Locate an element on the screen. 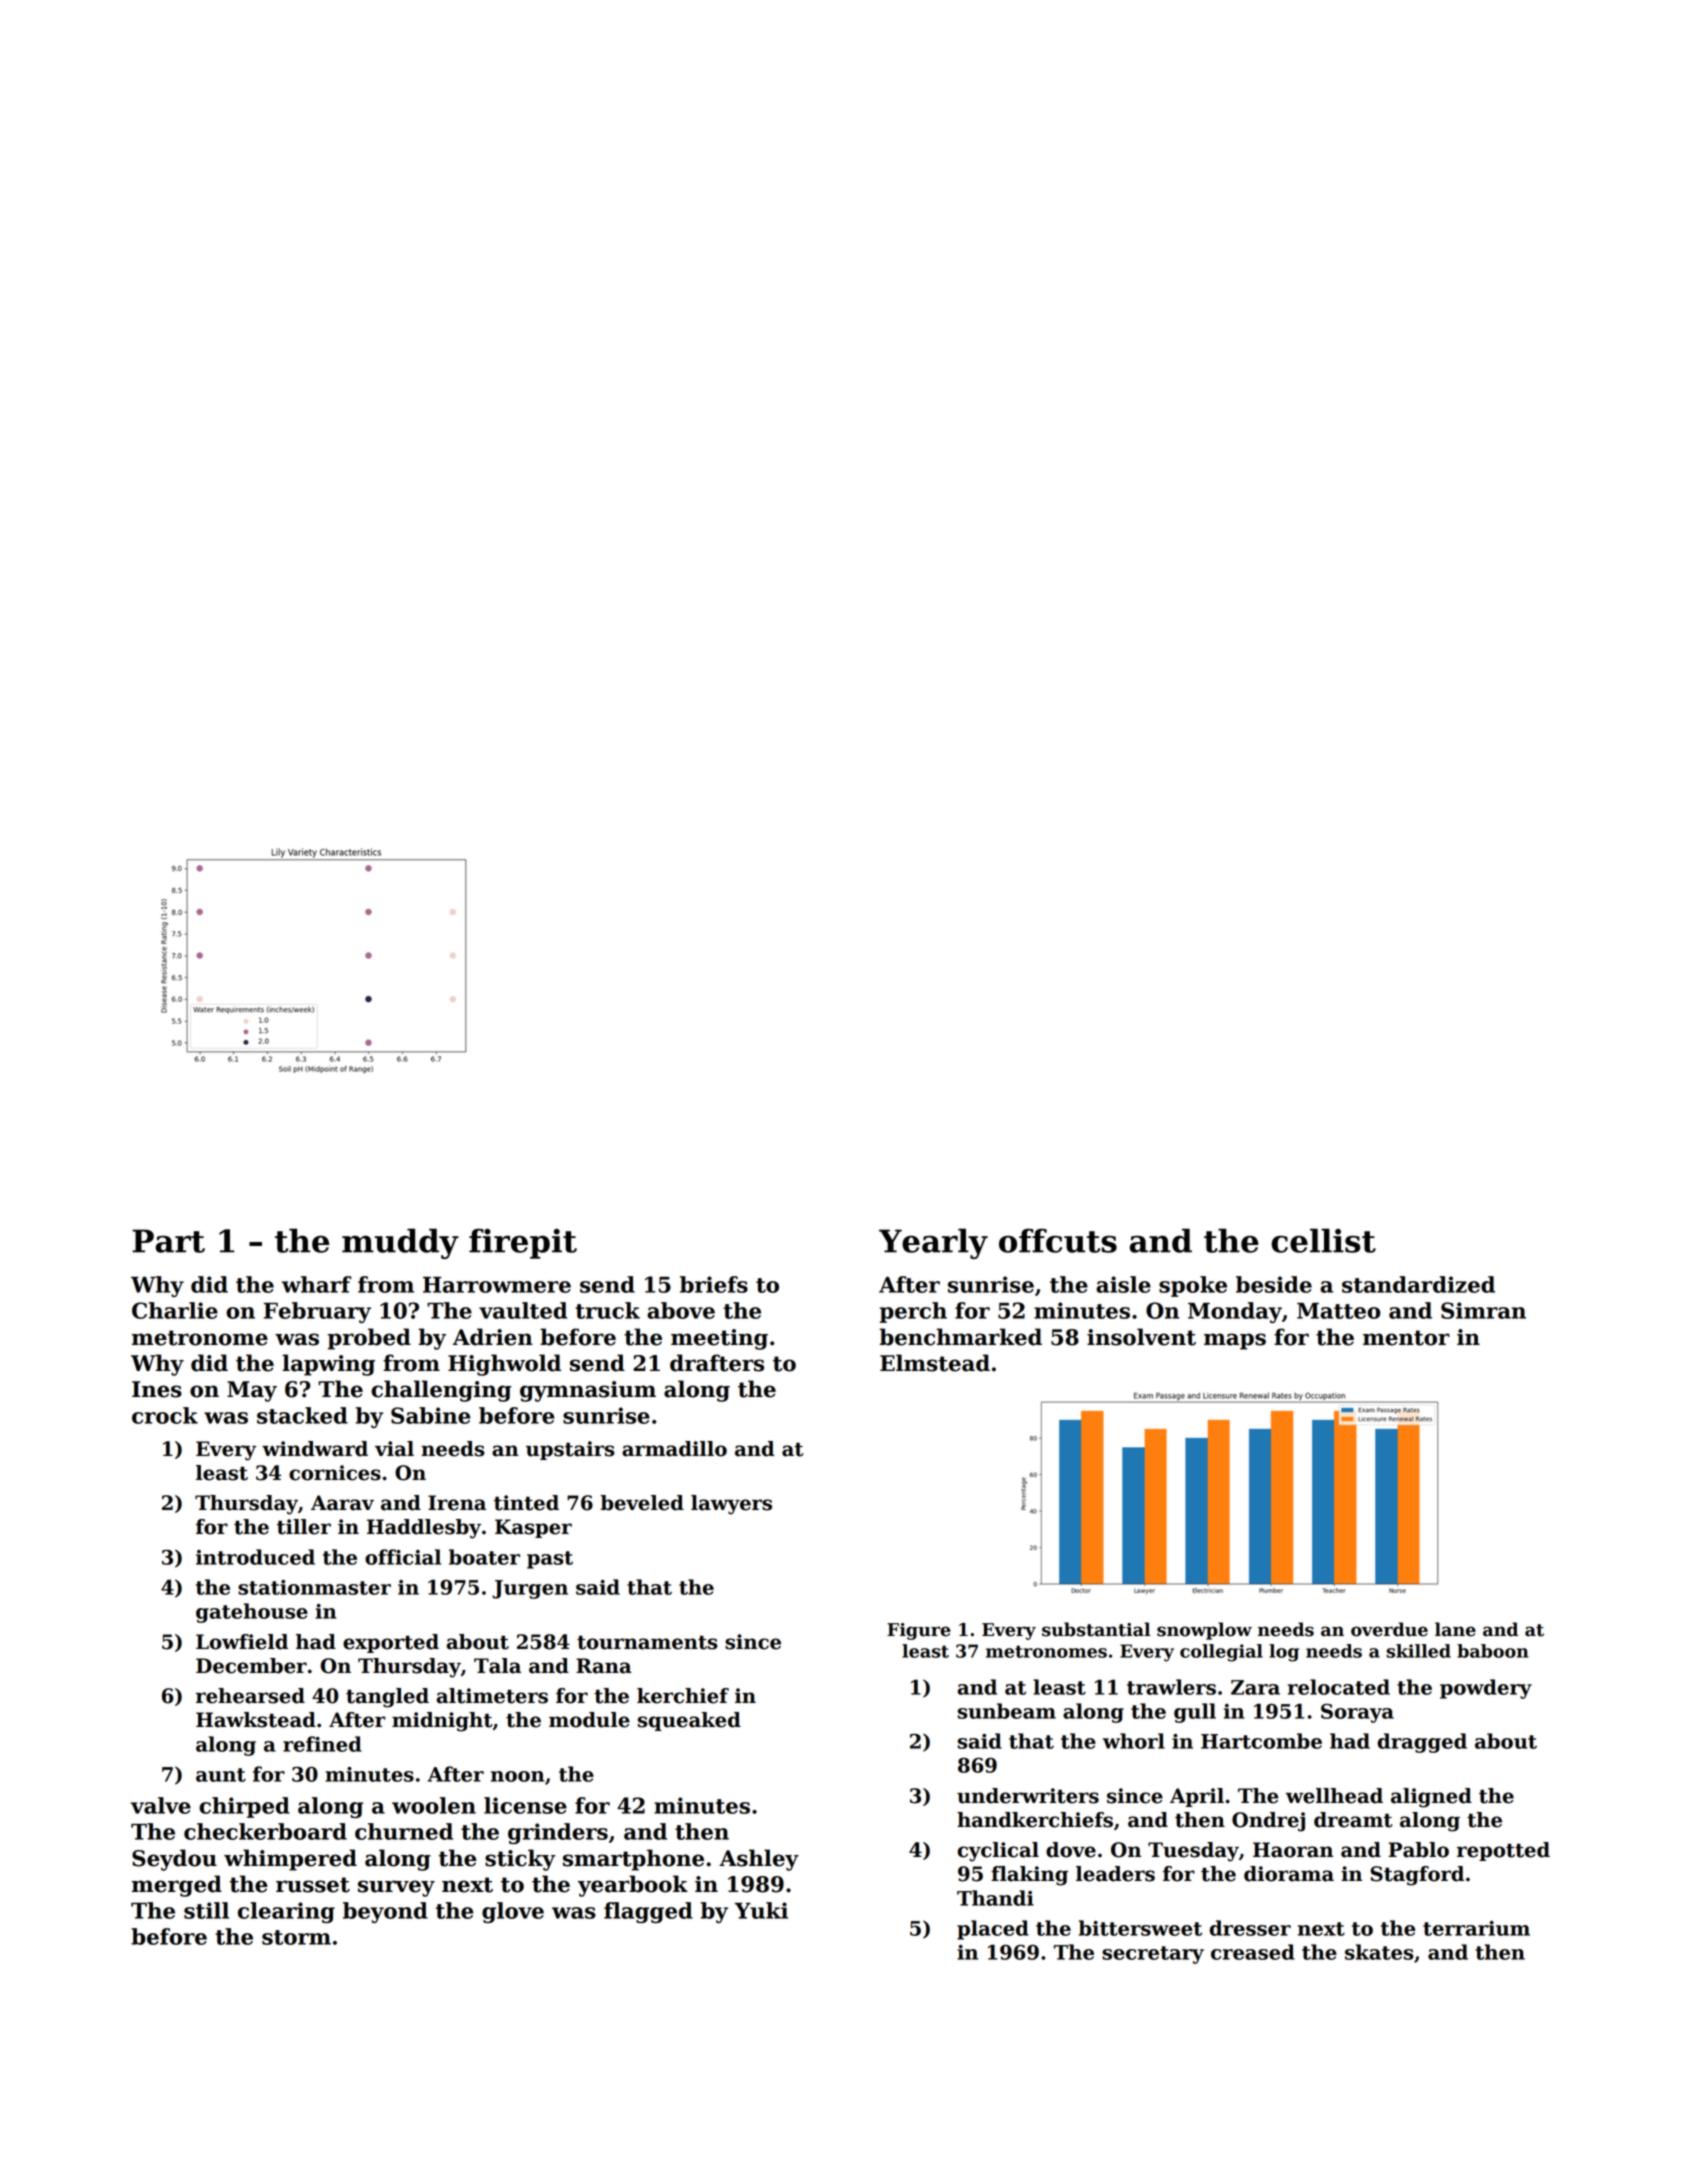 The height and width of the screenshot is (2178, 1683). gymnasium is located at coordinates (588, 1391).
